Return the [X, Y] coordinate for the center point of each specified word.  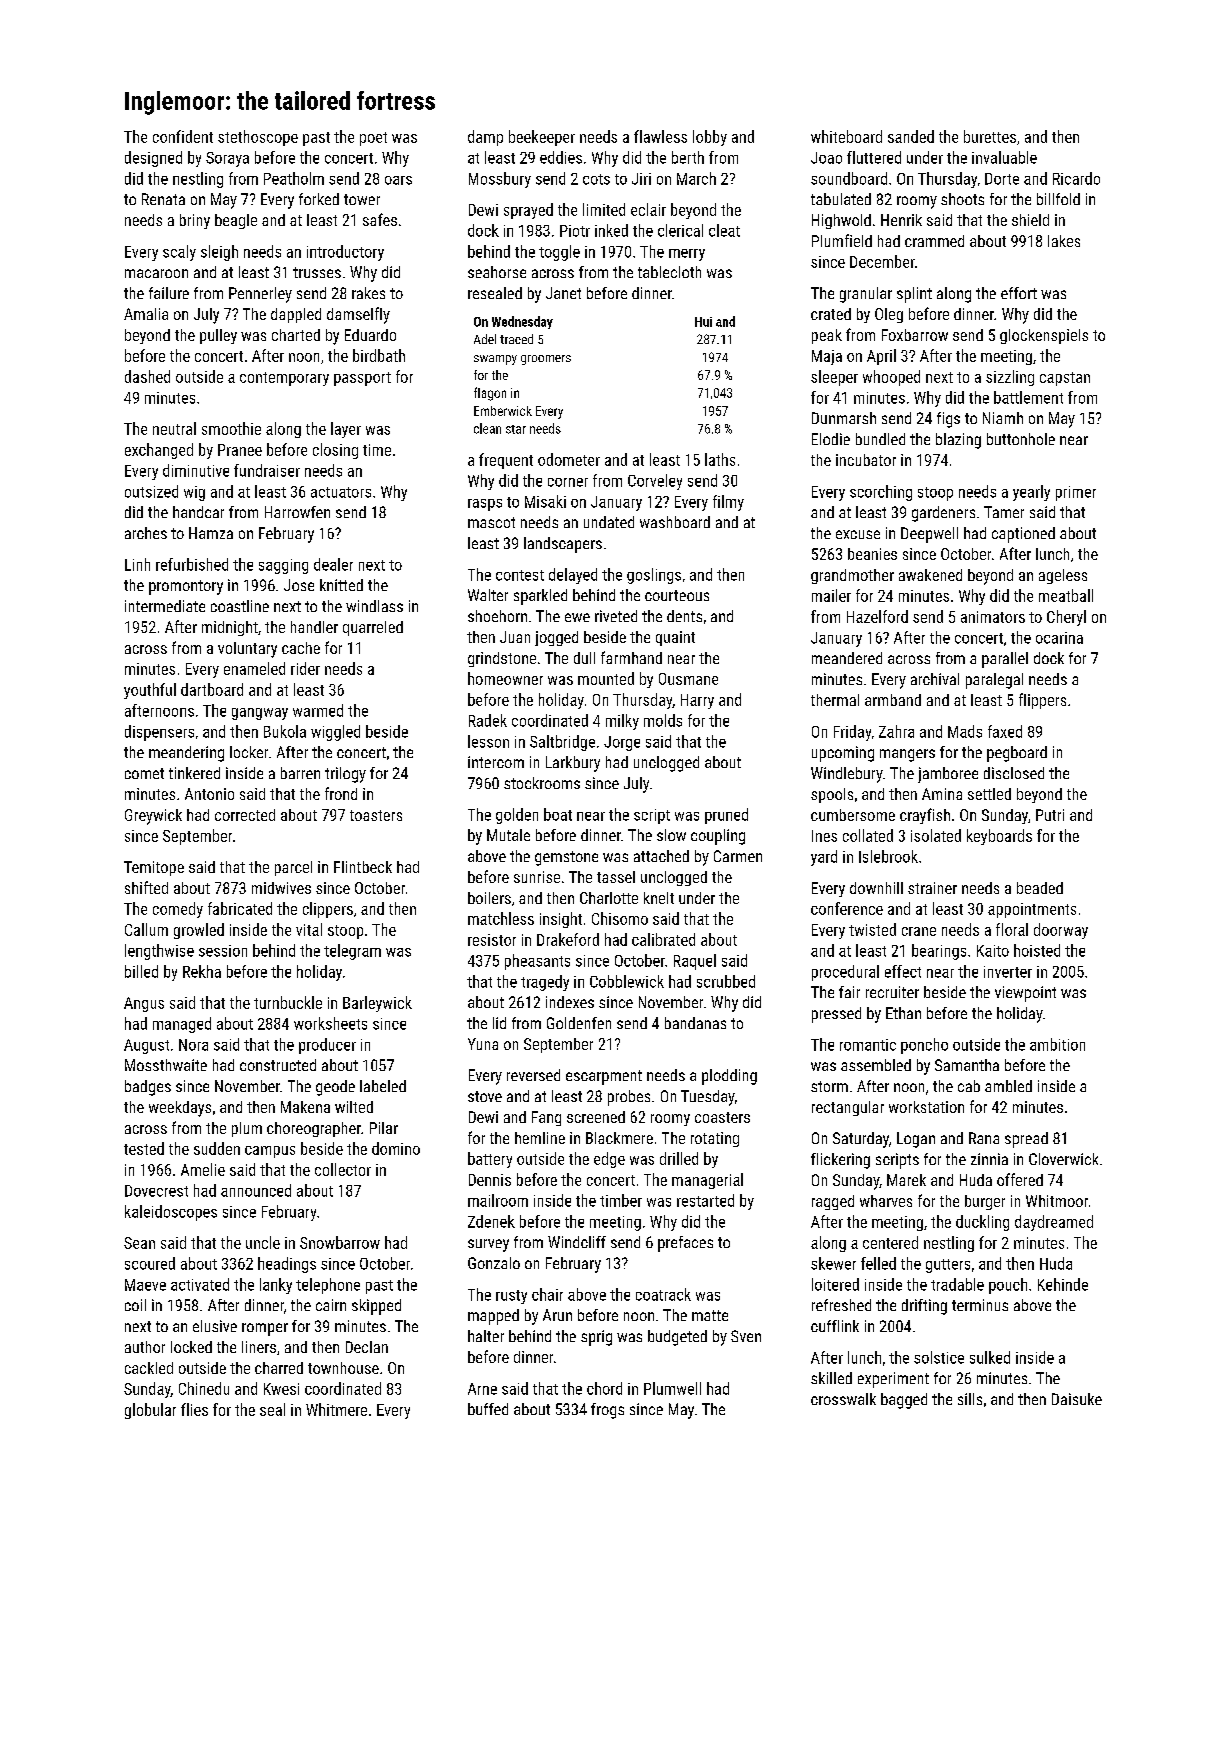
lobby [710, 138]
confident [183, 136]
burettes [990, 136]
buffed [488, 1409]
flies [194, 1409]
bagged [904, 1401]
